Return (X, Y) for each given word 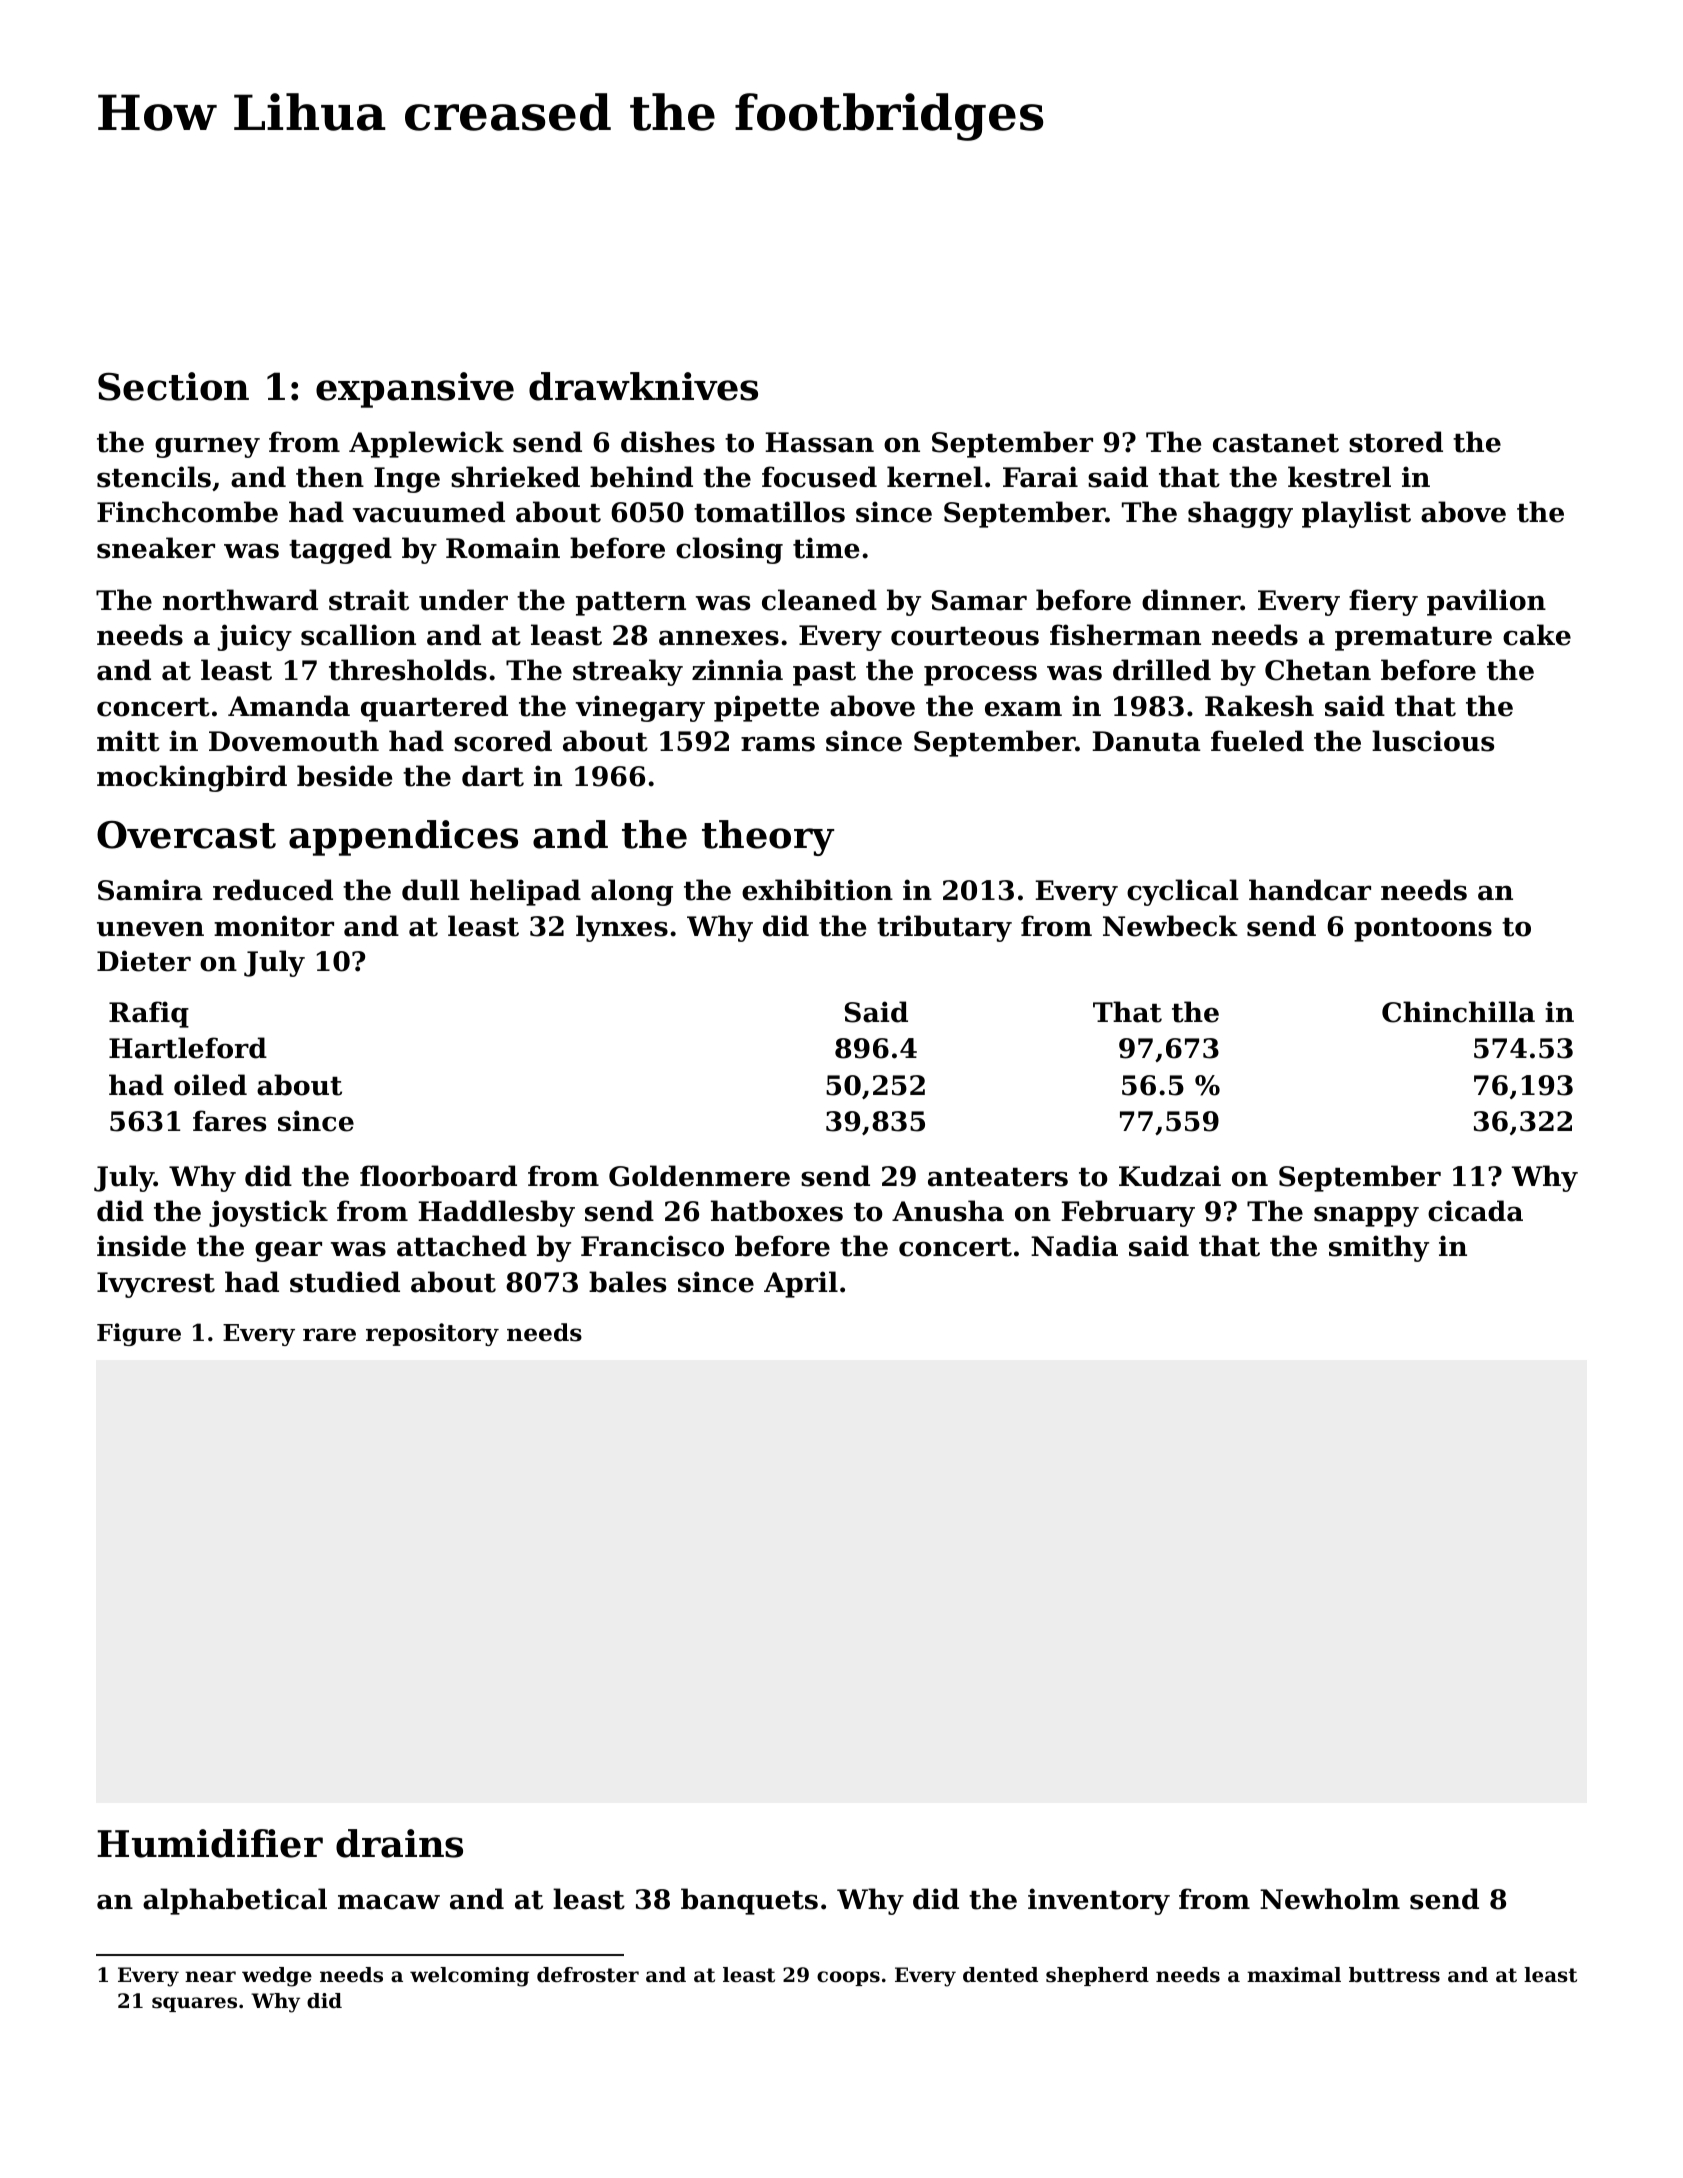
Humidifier (210, 1843)
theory (768, 838)
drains (399, 1843)
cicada (1475, 1211)
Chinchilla (1458, 1012)
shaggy (1240, 514)
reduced (273, 890)
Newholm (1330, 1899)
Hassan (819, 442)
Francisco (652, 1246)
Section (173, 386)
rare (329, 1335)
